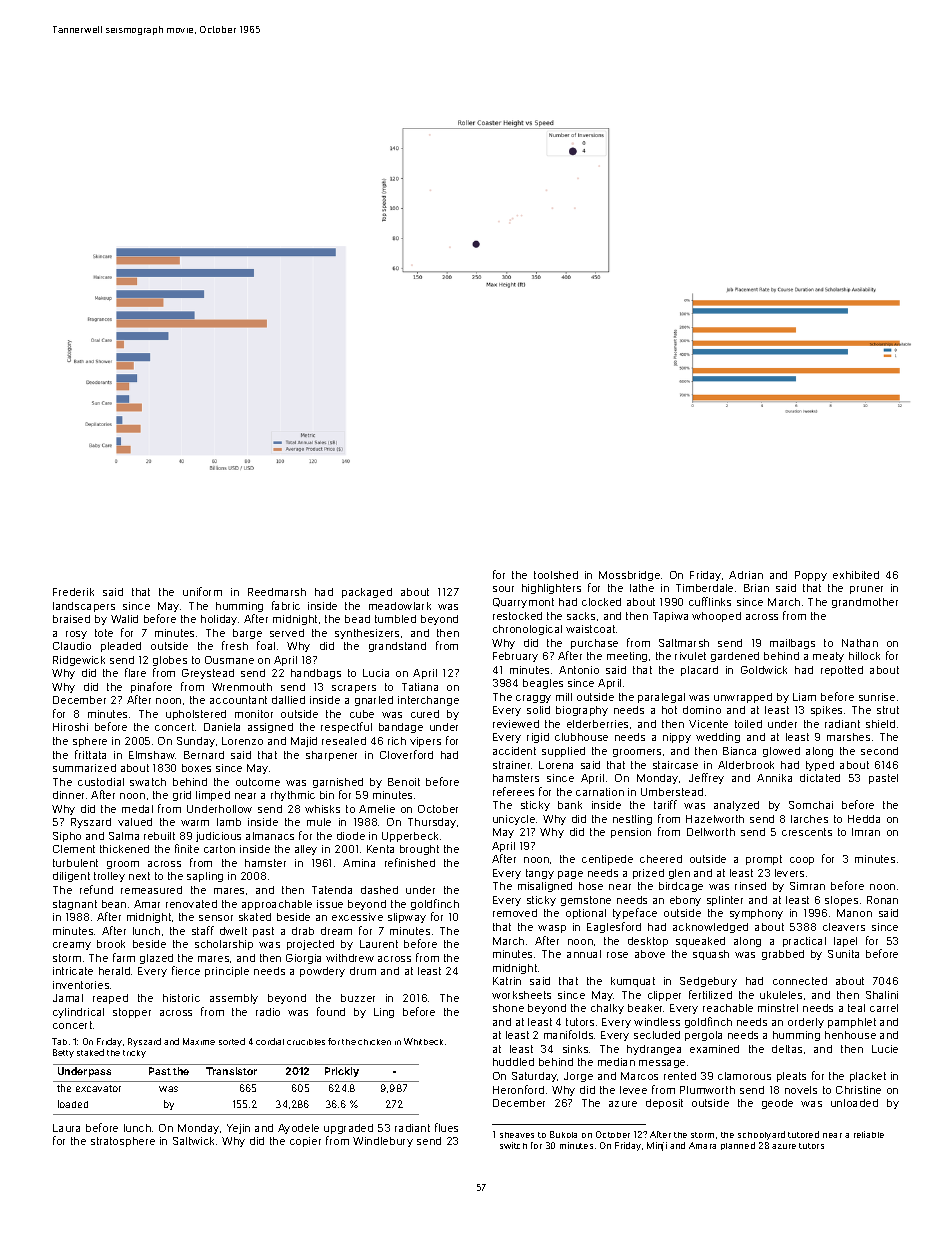 This screenshot has height=1233, width=952. I want to click on Hazelworth, so click(715, 819).
